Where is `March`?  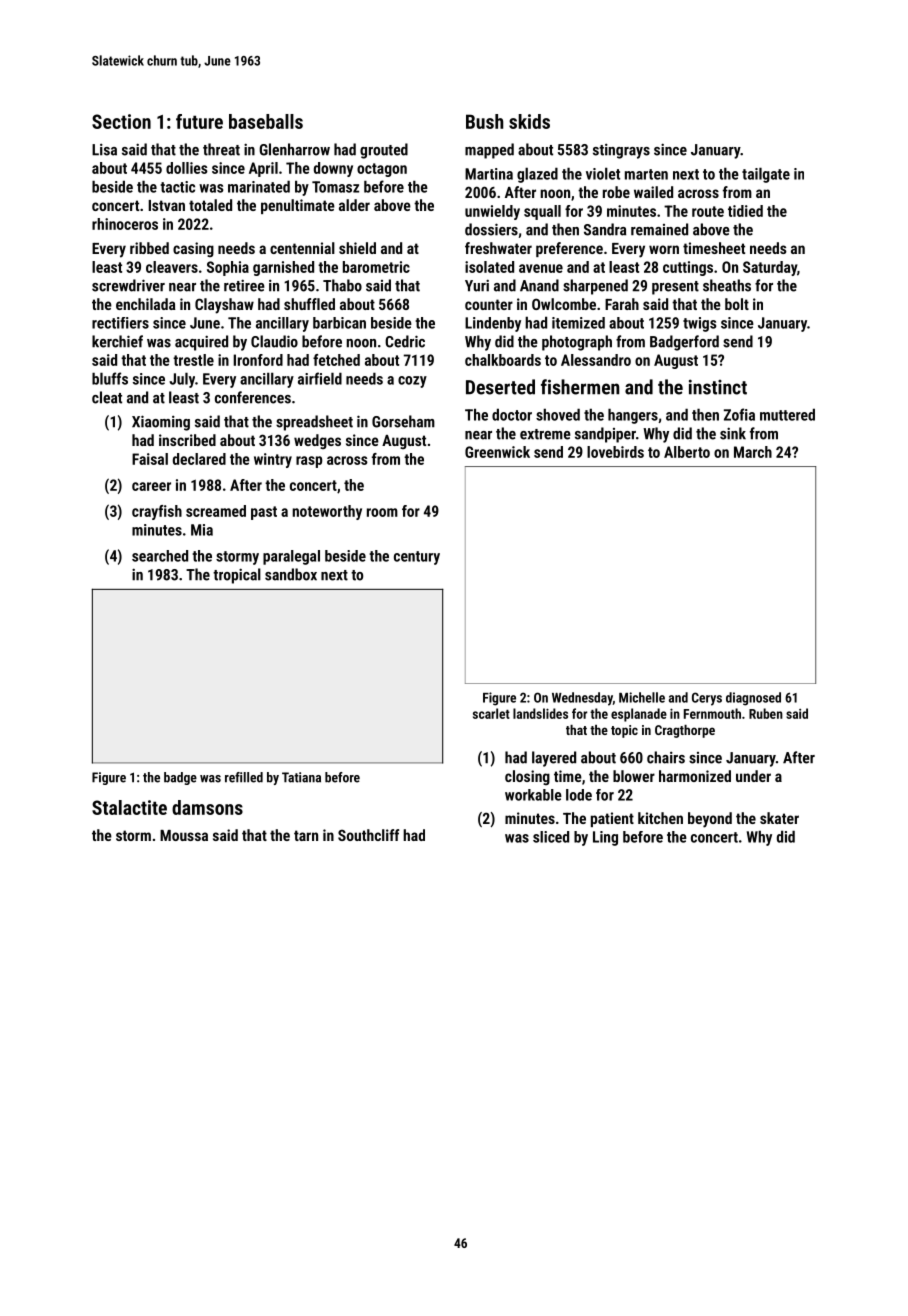 March is located at coordinates (753, 452).
